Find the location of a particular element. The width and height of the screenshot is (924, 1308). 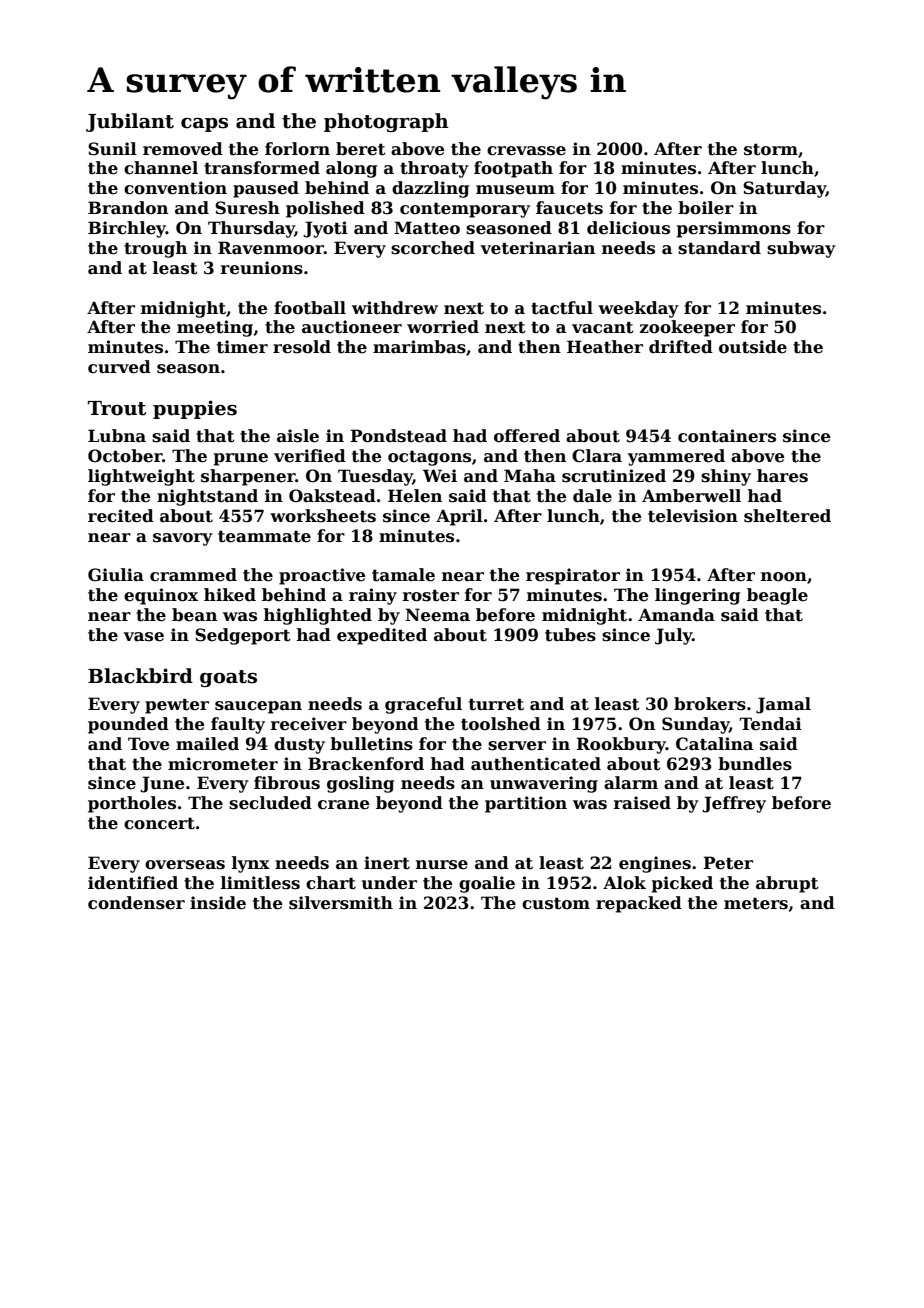

micrometer is located at coordinates (223, 764).
